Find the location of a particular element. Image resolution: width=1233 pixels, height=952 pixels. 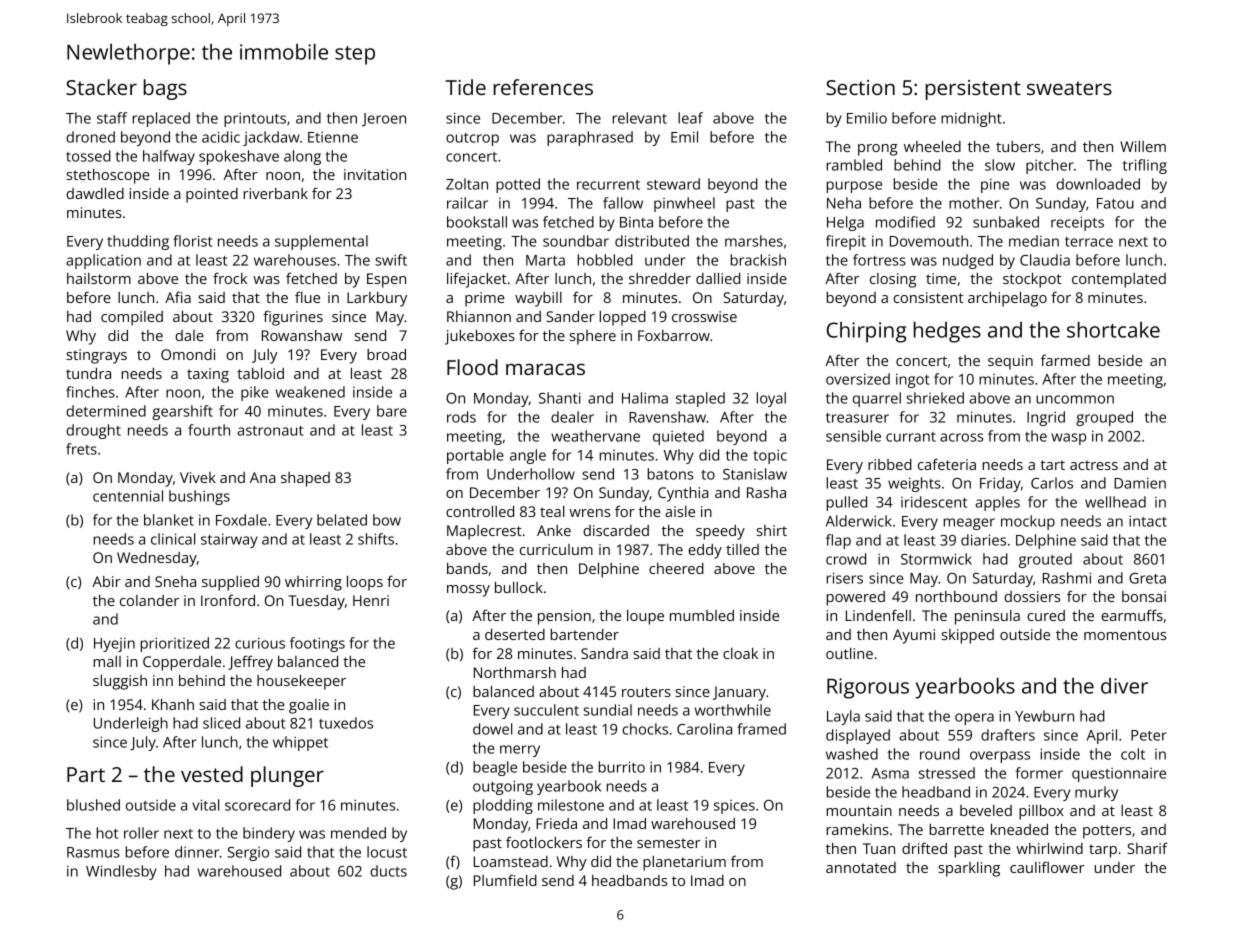

sparkling is located at coordinates (969, 869).
